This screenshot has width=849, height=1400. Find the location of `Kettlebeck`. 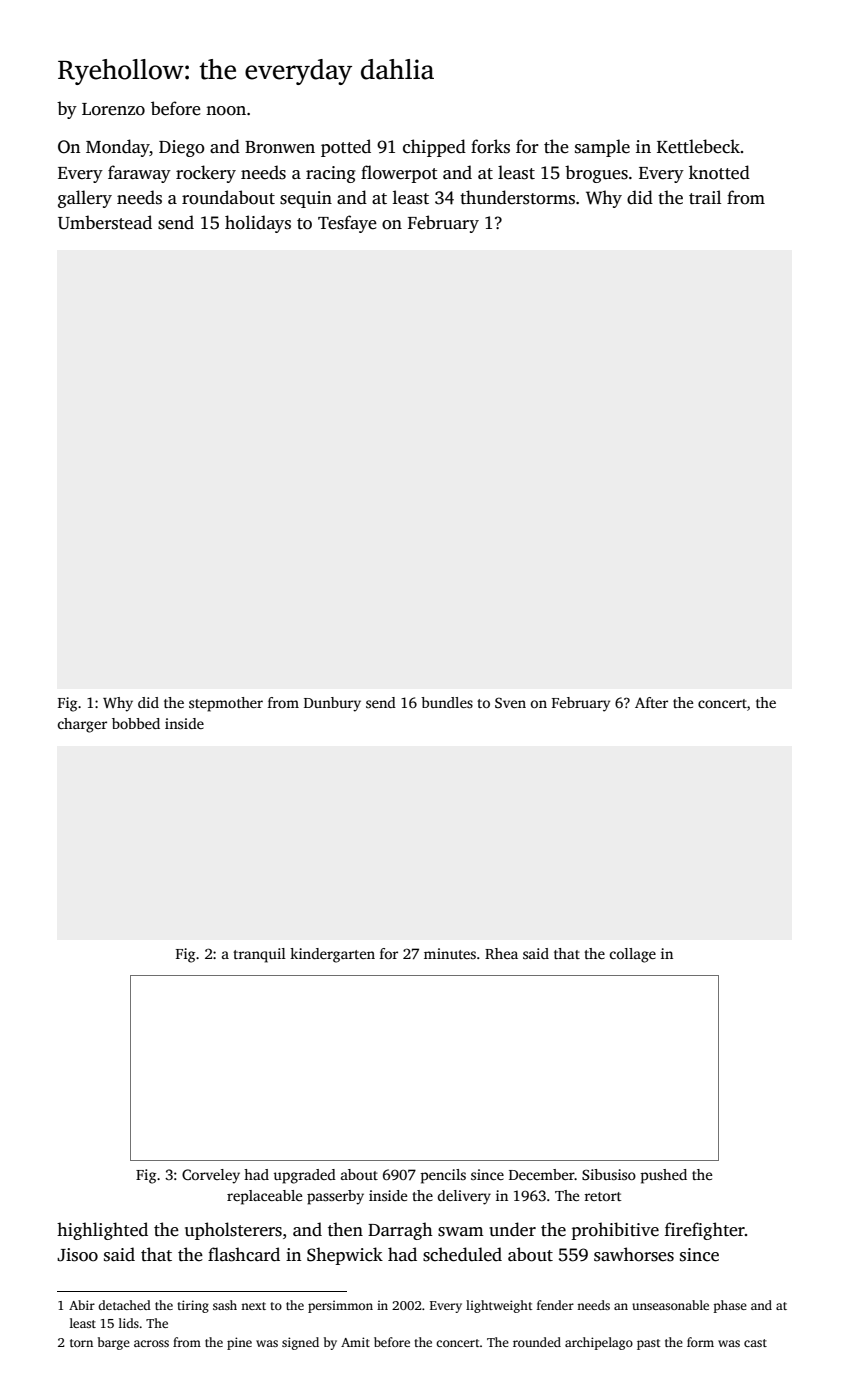

Kettlebeck is located at coordinates (698, 146).
